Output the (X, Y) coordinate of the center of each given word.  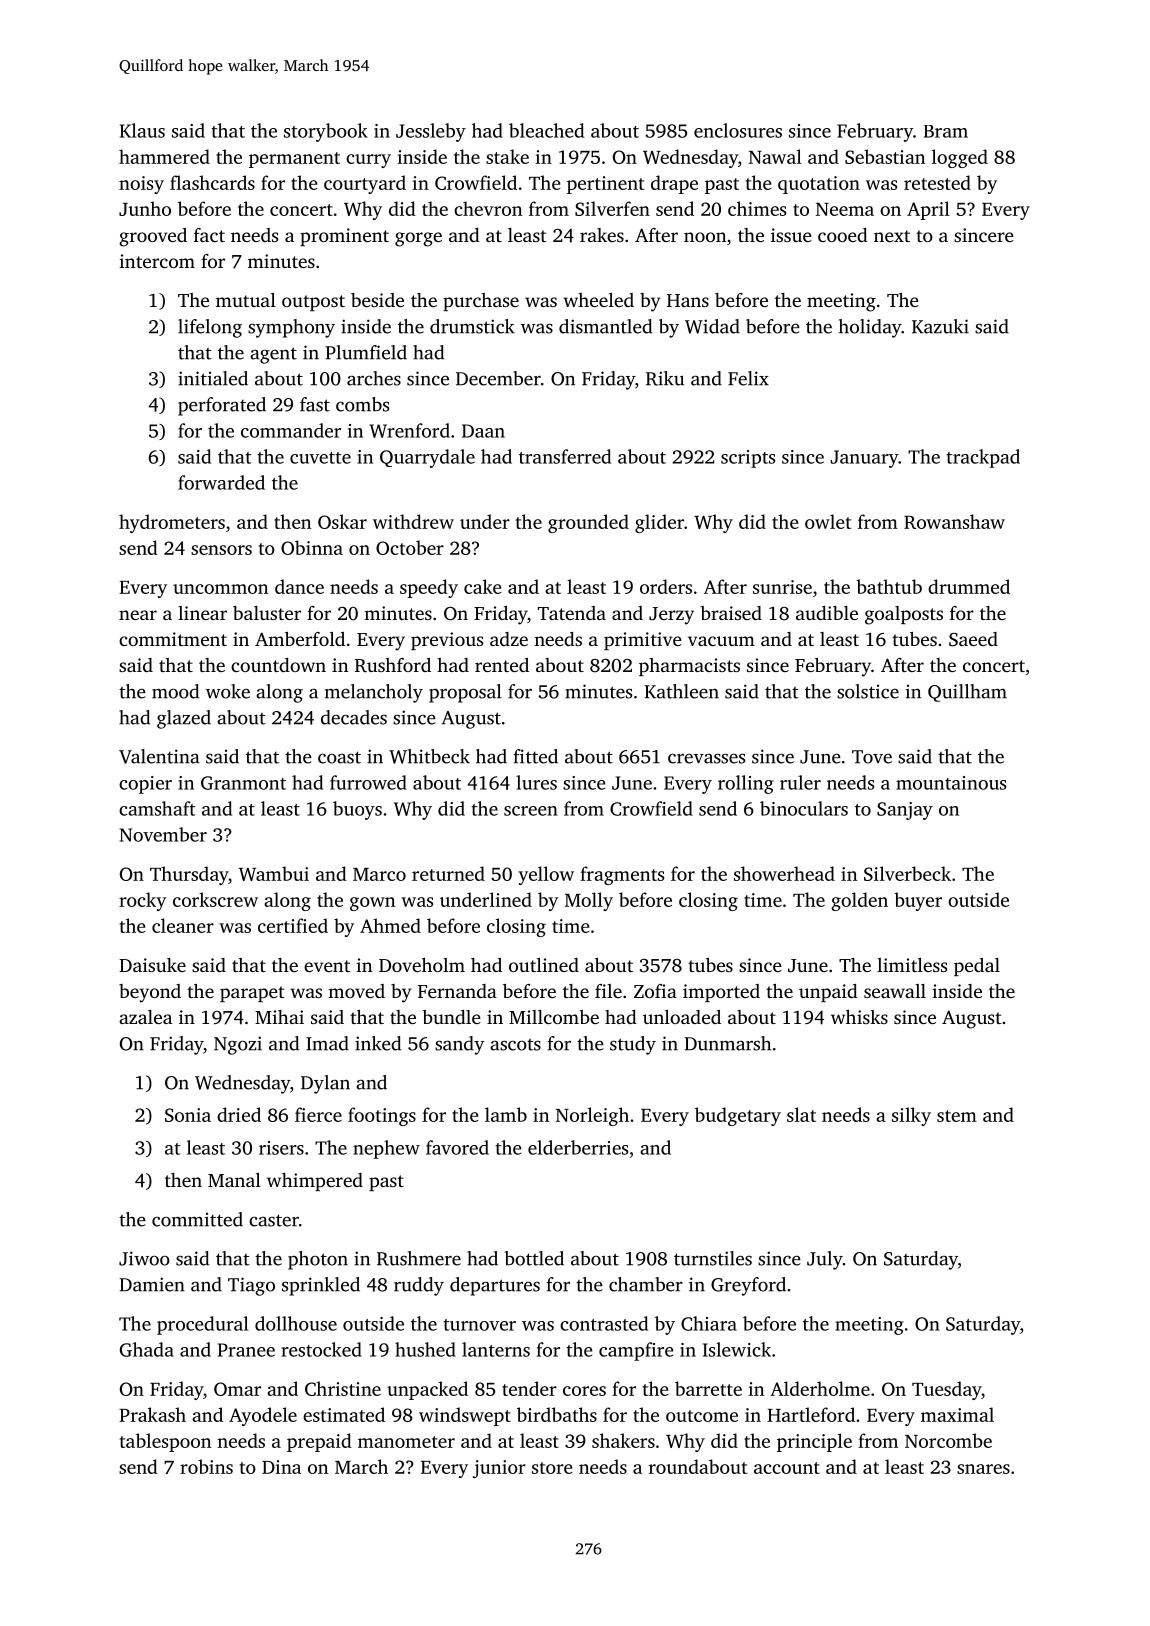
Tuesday (946, 1390)
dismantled (605, 326)
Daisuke (152, 965)
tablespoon (165, 1442)
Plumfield (366, 352)
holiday (870, 328)
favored (457, 1147)
